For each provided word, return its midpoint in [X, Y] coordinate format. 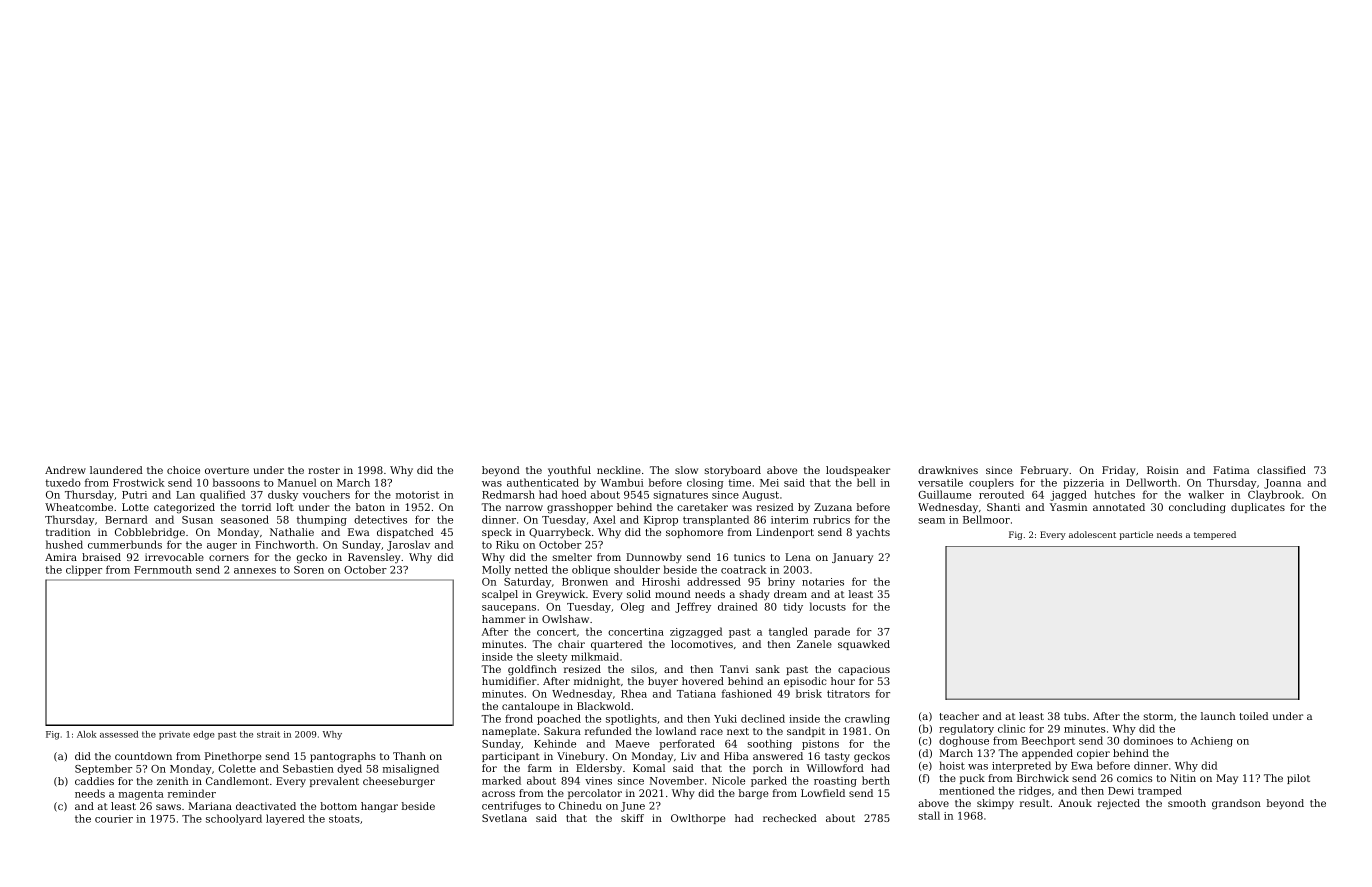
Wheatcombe [79, 507]
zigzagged [696, 632]
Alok [87, 734]
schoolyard [234, 819]
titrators [848, 694]
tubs [1075, 716]
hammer [504, 619]
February [1044, 471]
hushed [64, 544]
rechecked [790, 818]
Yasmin [1068, 507]
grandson [1236, 804]
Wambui [622, 482]
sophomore [694, 533]
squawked [864, 645]
